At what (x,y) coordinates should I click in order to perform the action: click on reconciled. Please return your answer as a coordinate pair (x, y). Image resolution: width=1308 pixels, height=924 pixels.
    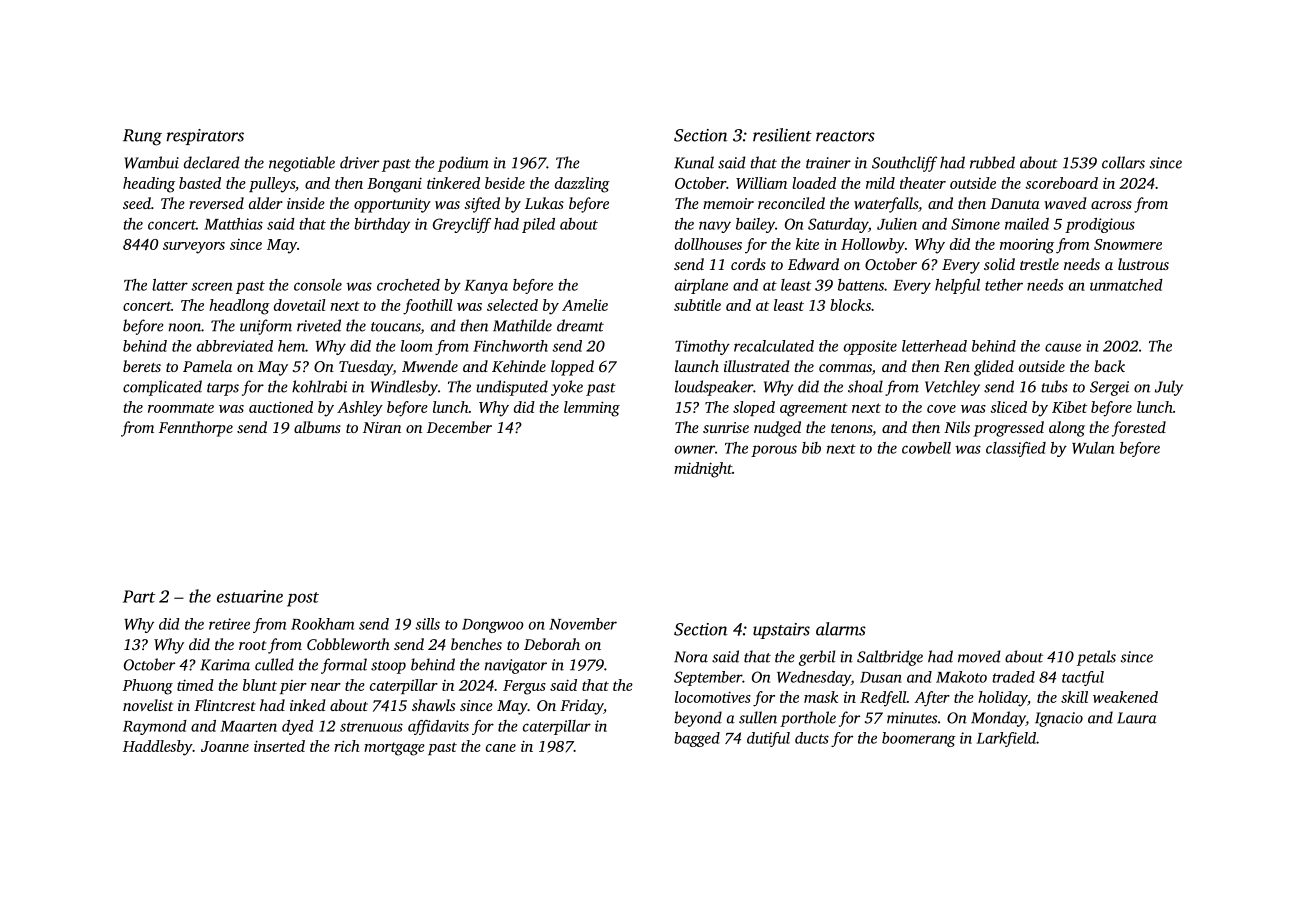
    Looking at the image, I should click on (791, 203).
